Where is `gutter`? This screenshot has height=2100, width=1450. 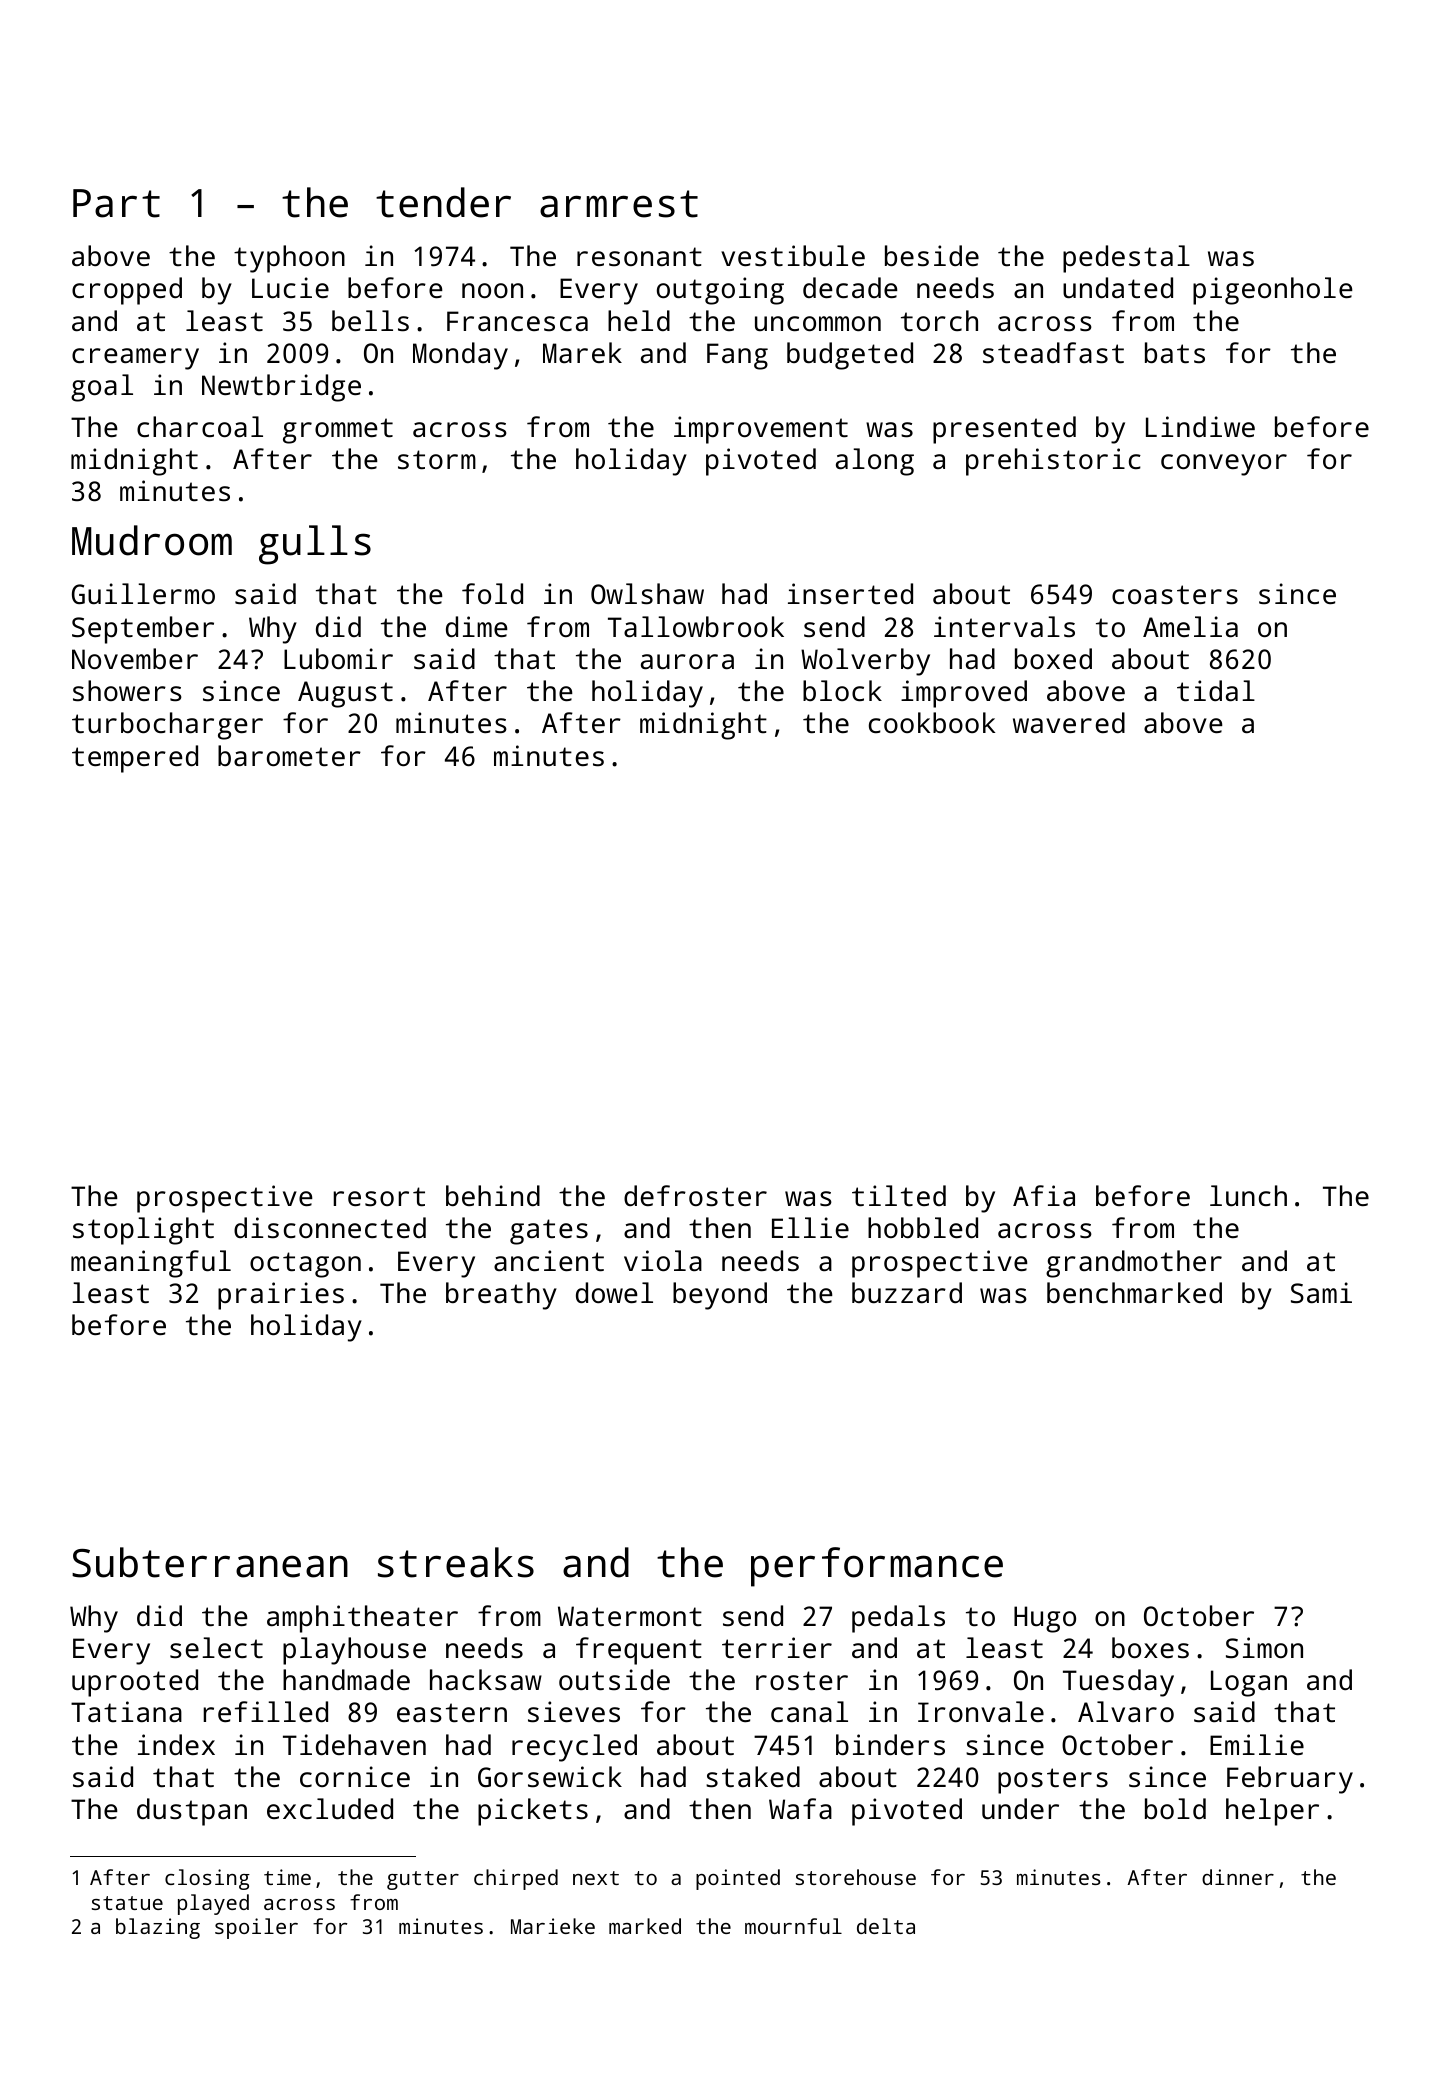
gutter is located at coordinates (423, 1880).
